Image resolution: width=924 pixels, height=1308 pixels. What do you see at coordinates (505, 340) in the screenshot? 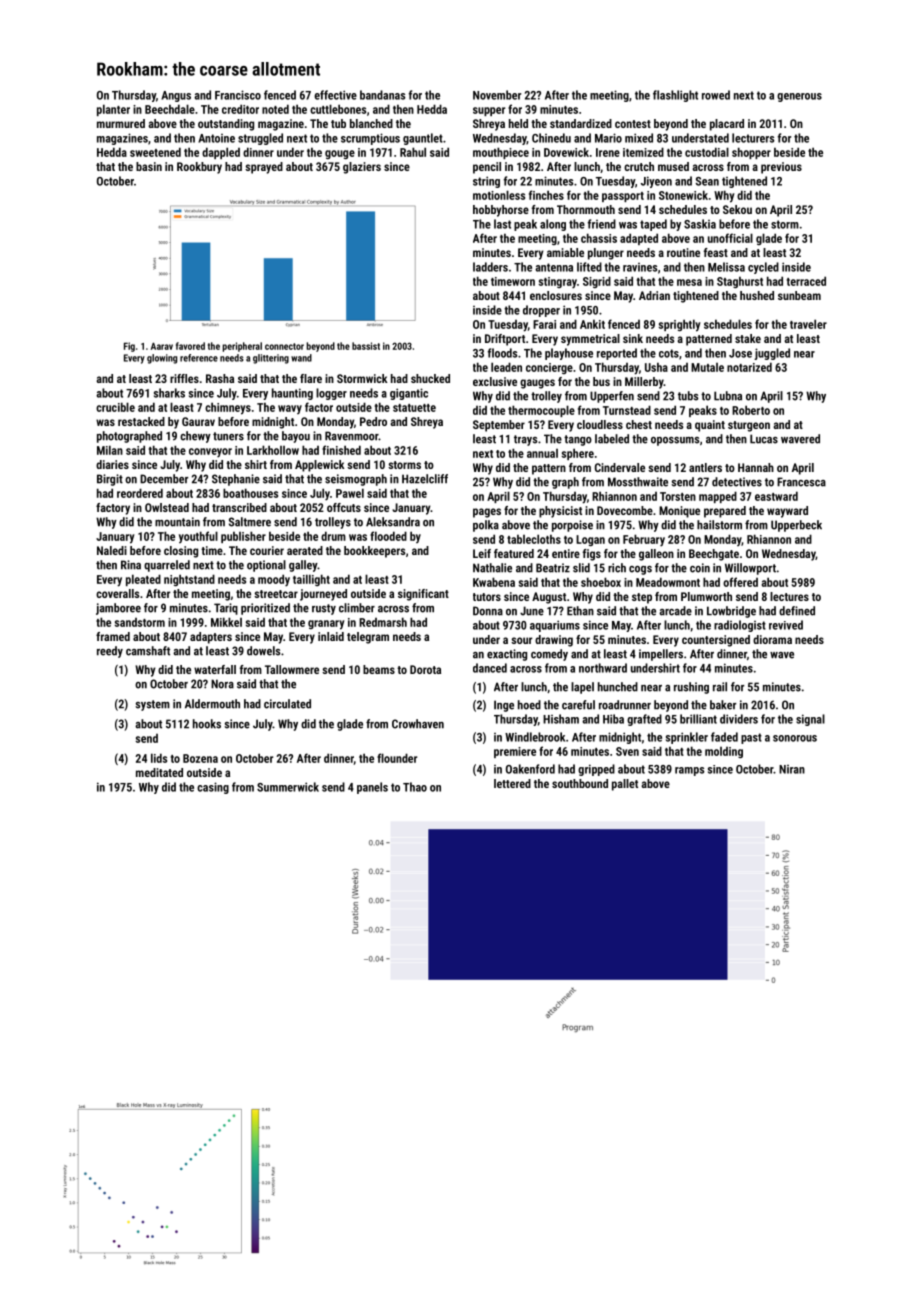
I see `Driftport` at bounding box center [505, 340].
